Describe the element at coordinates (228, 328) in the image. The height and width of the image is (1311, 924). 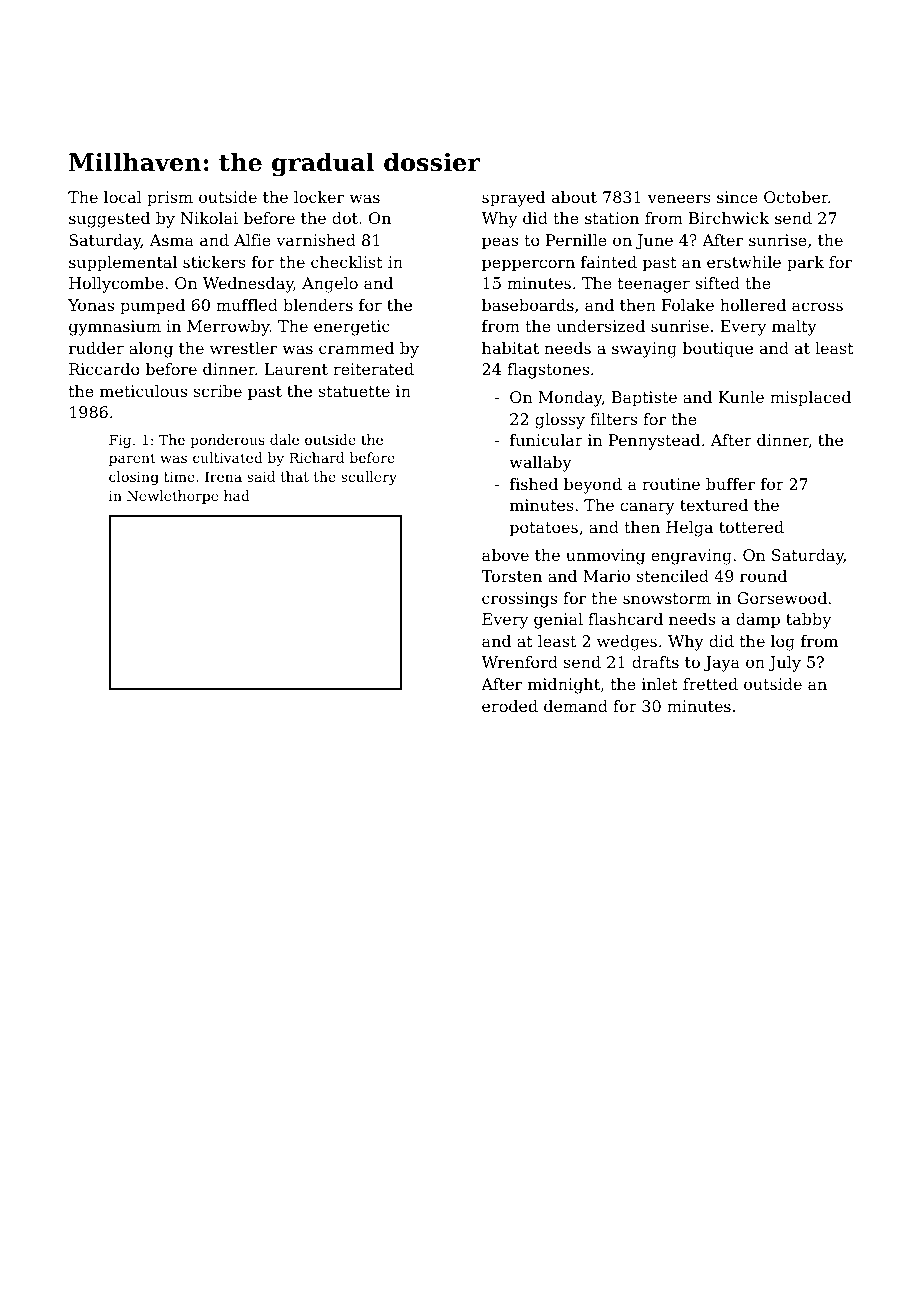
I see `Merrowby` at that location.
